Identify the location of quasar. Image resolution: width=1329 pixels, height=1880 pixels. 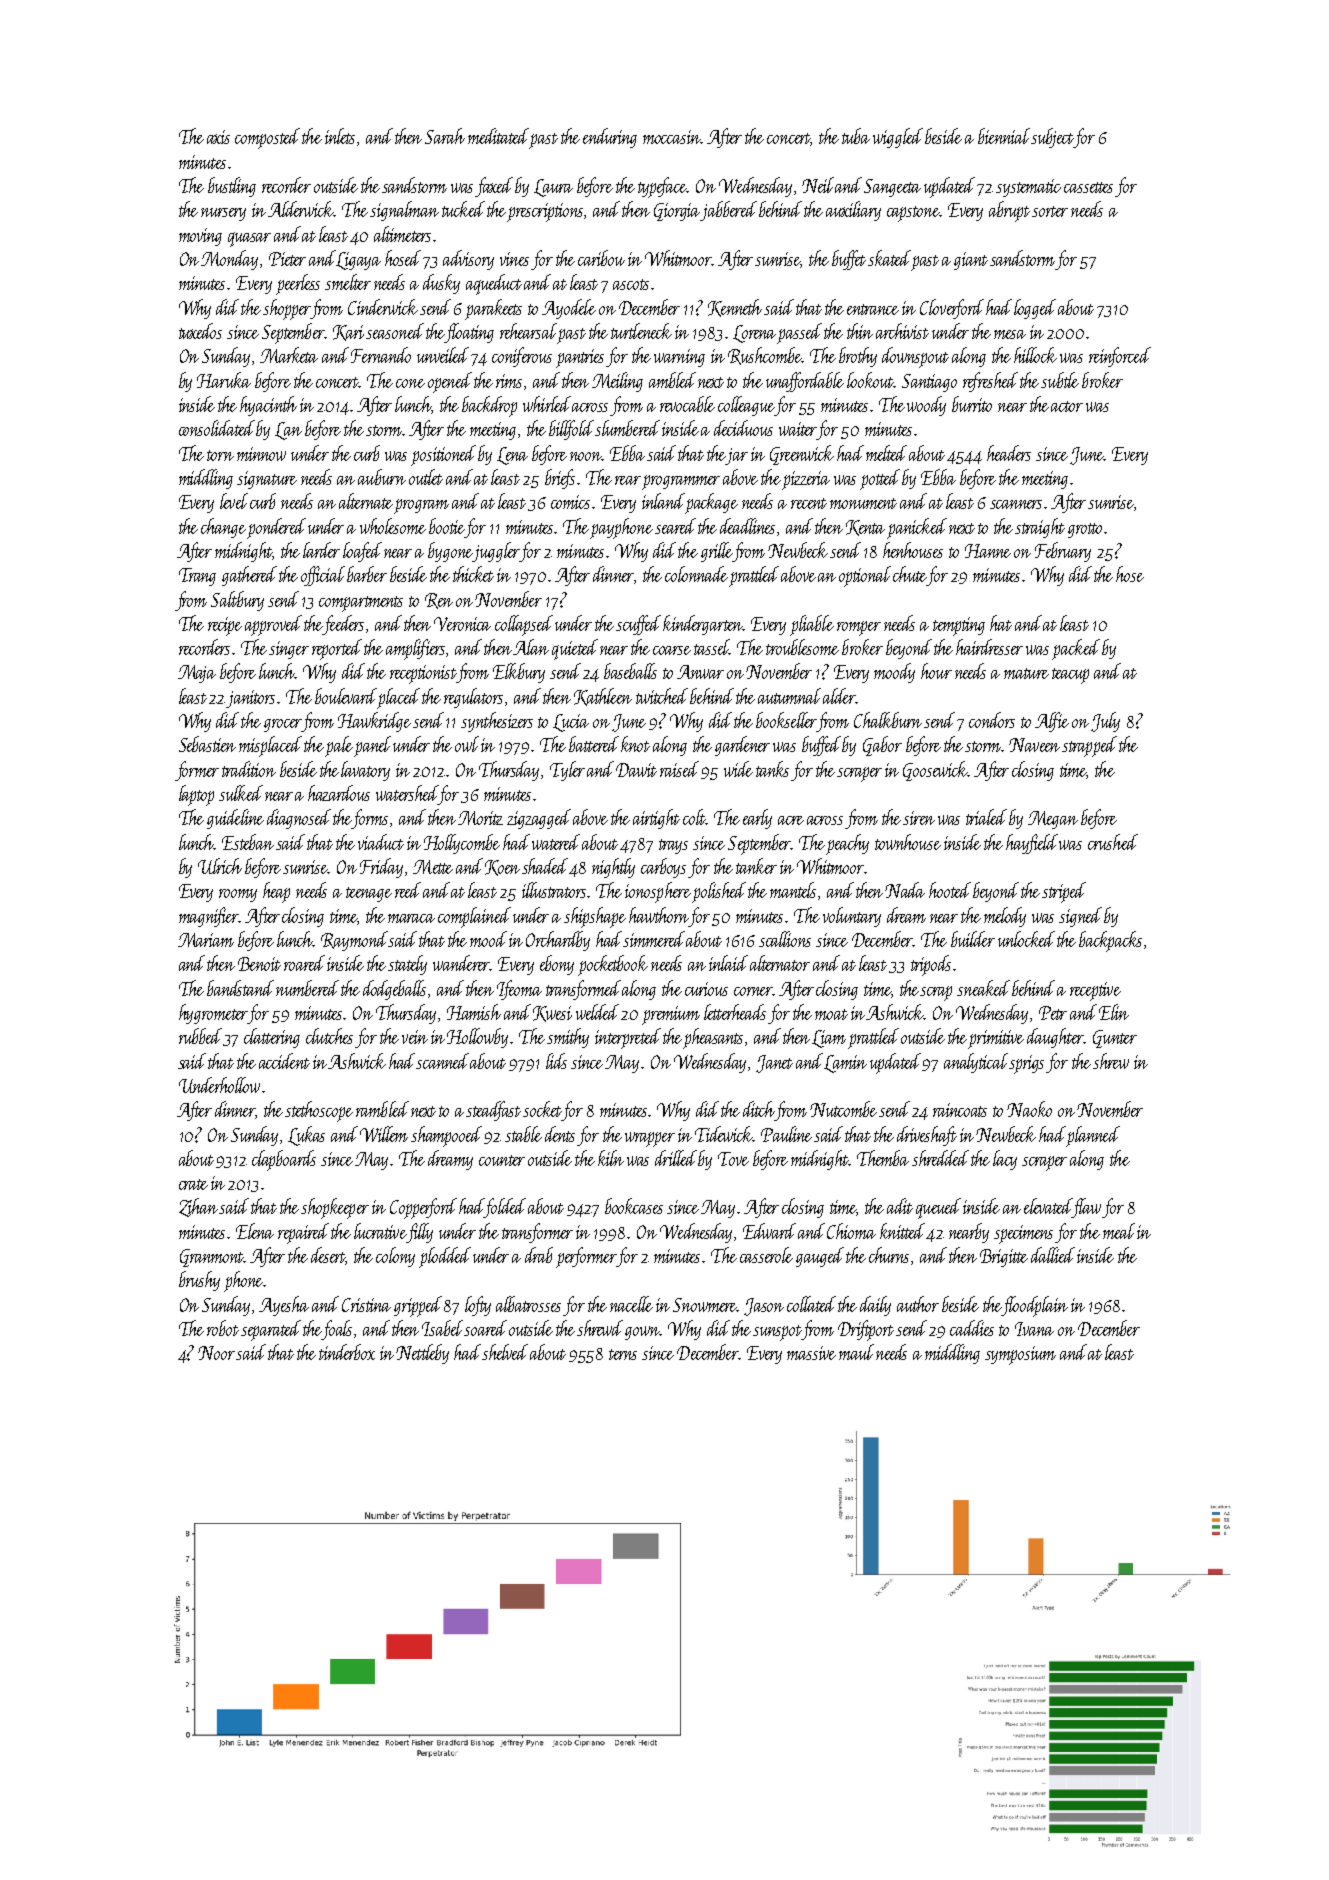
(249, 239).
